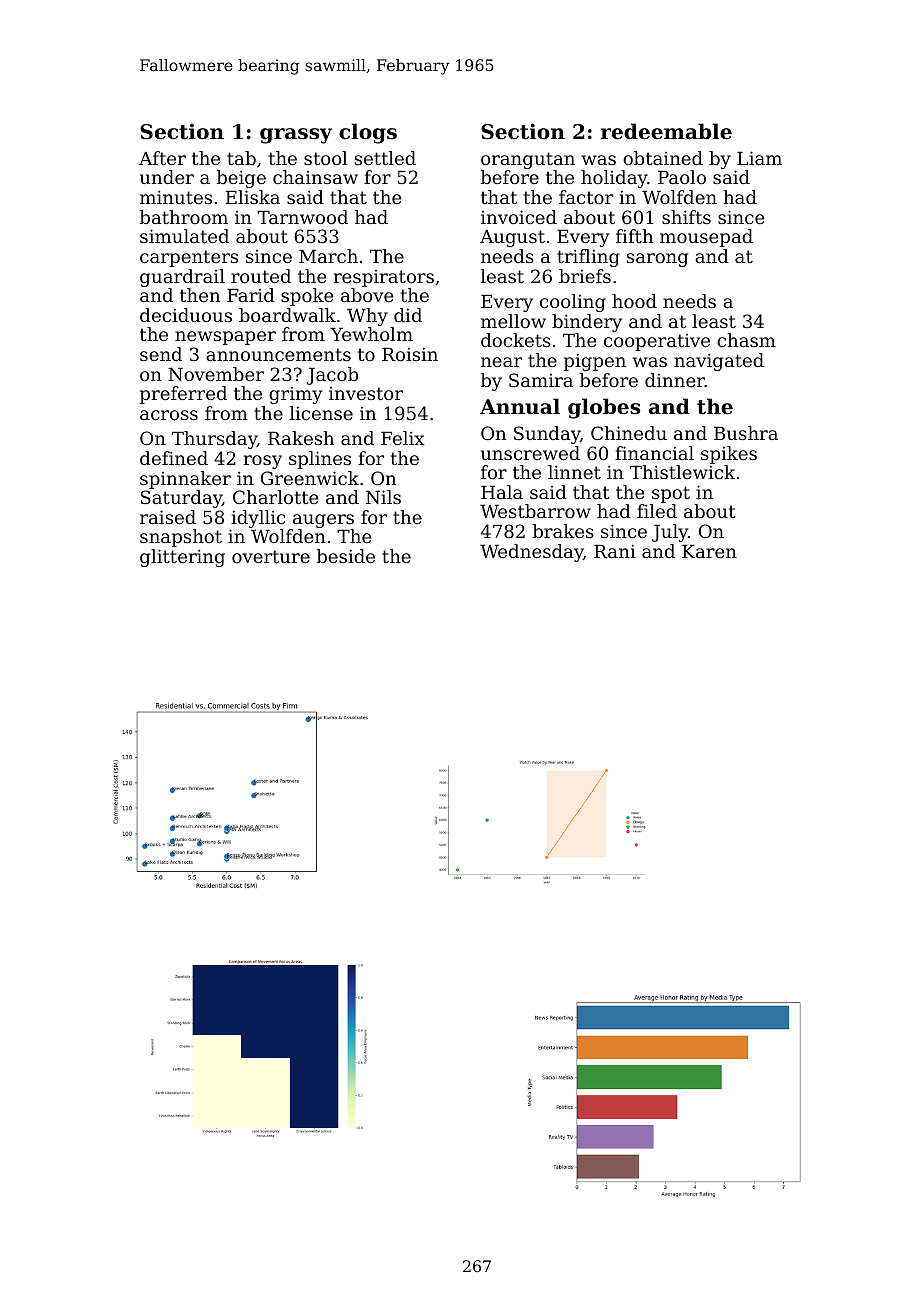 The height and width of the document is (1311, 924). I want to click on spikes, so click(729, 455).
